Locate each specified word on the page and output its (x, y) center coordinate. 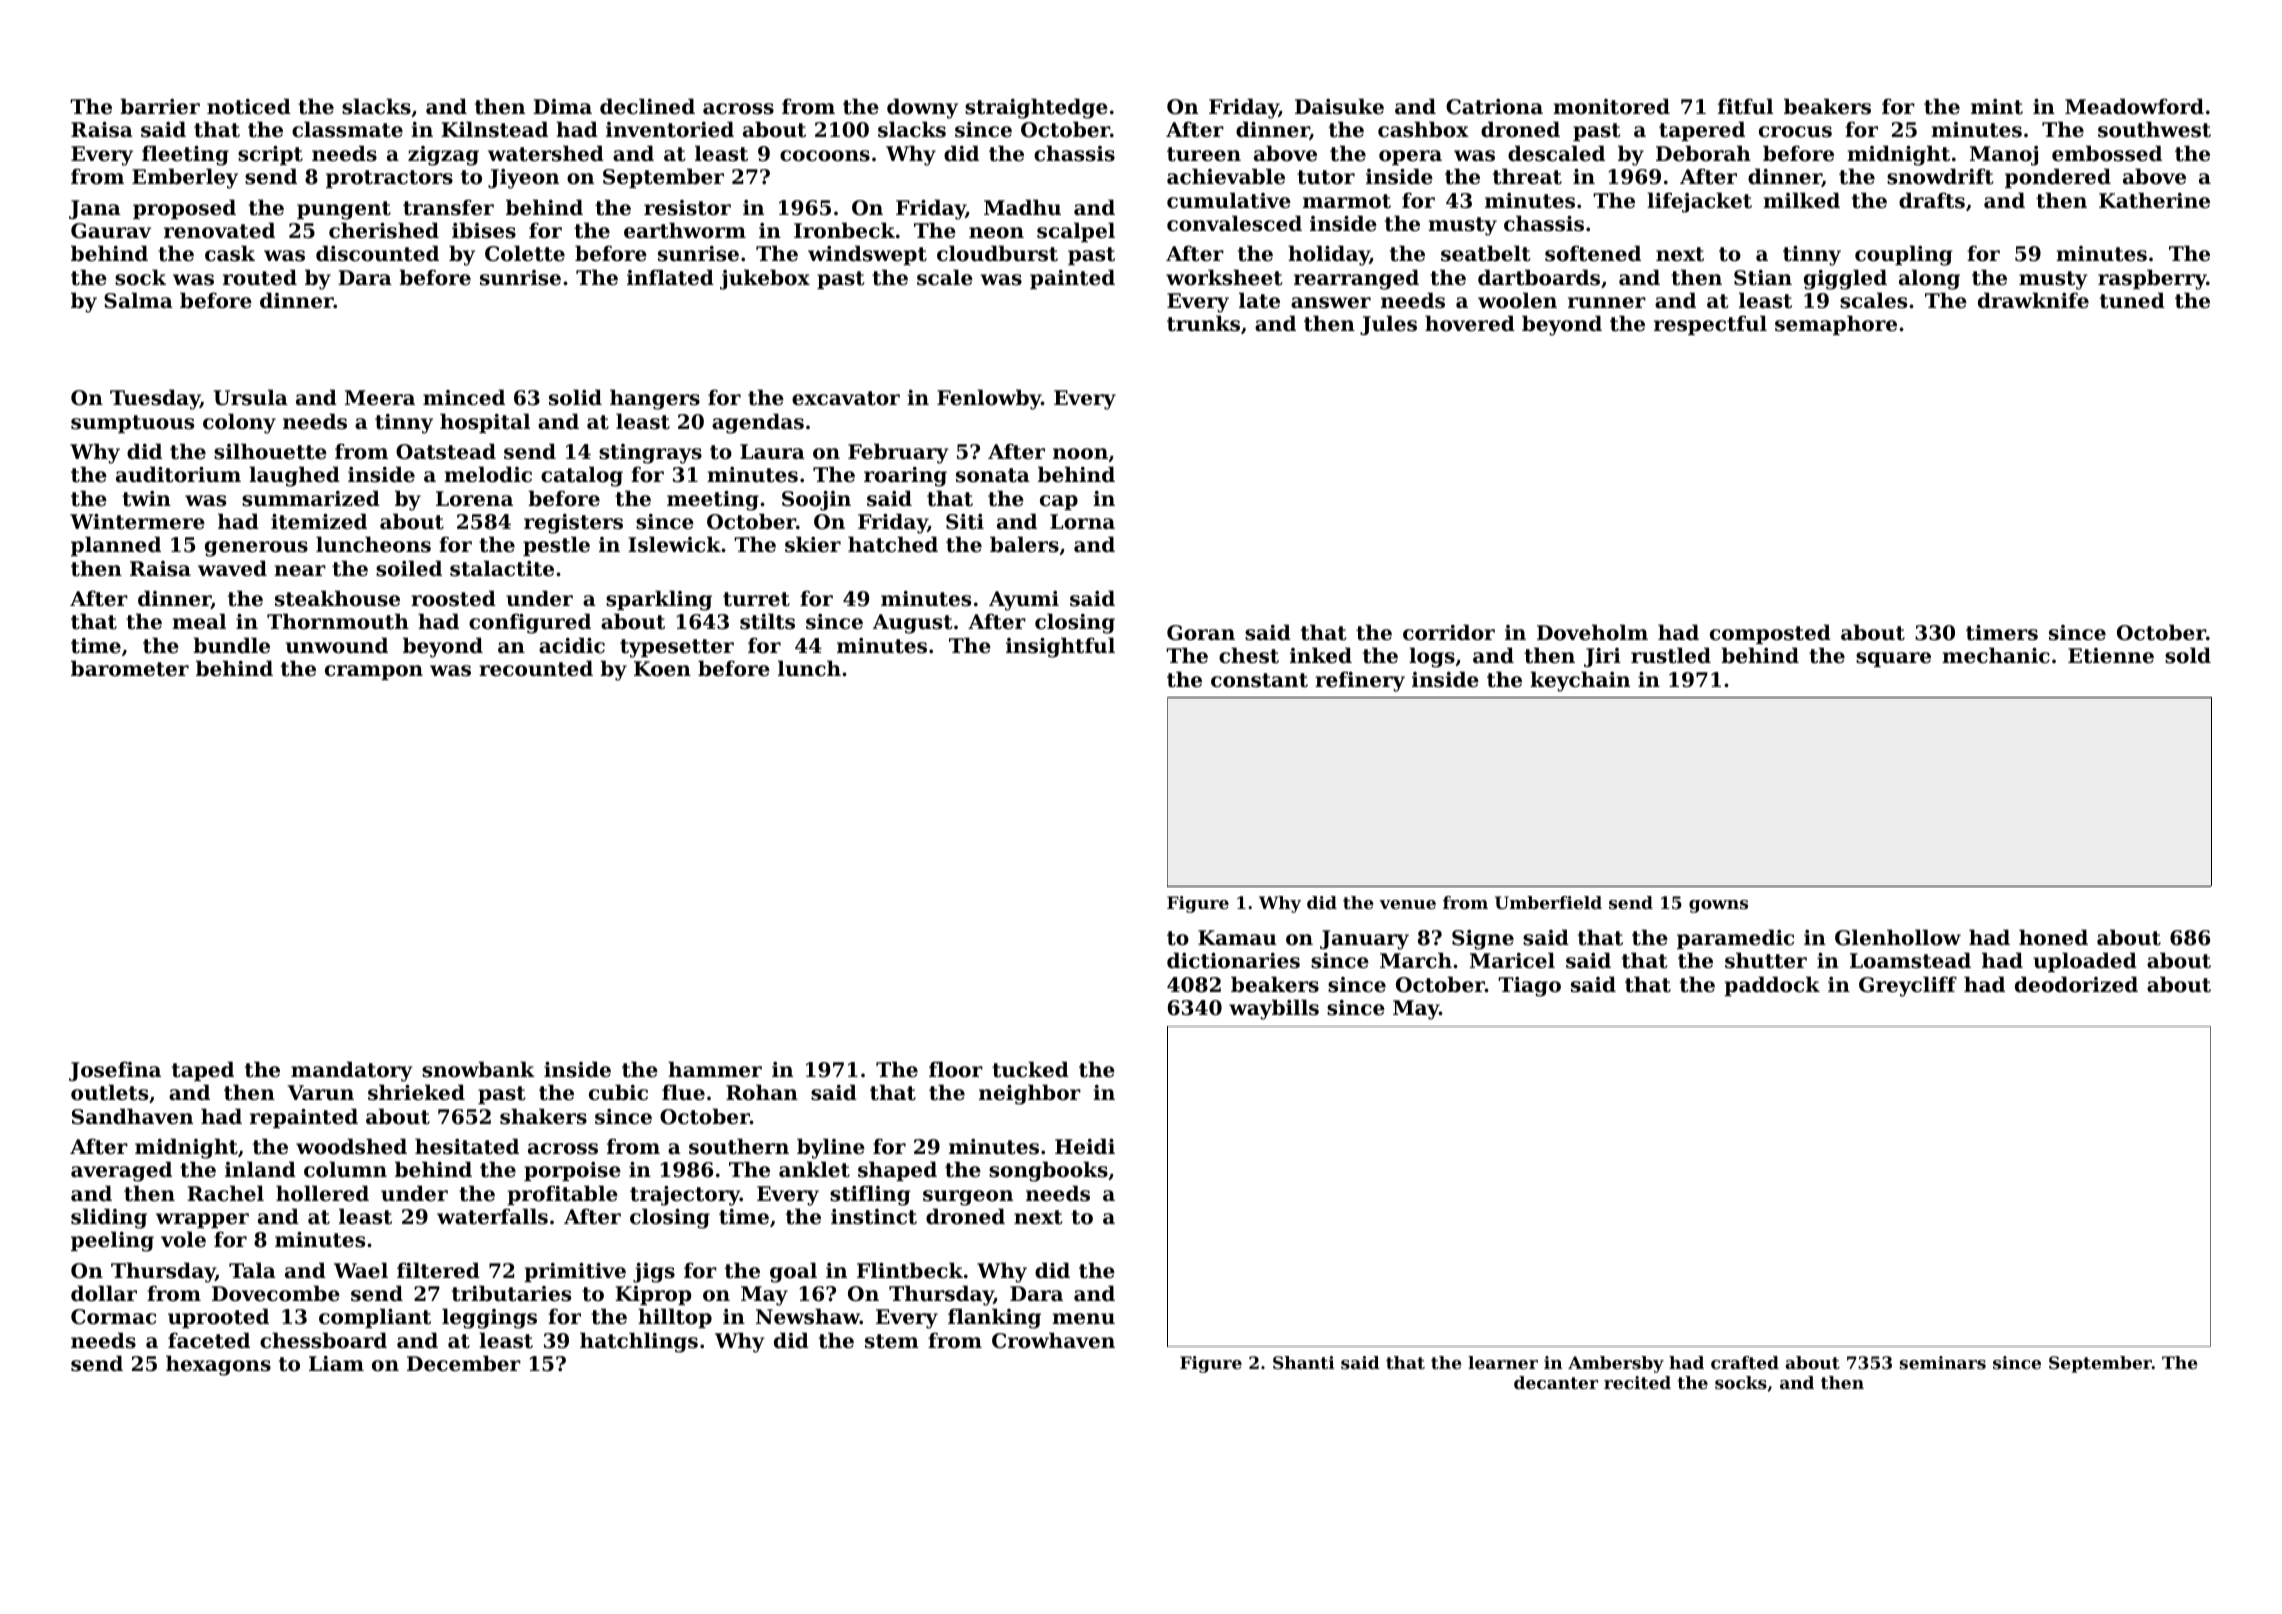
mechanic (1996, 655)
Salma (138, 300)
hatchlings (639, 1342)
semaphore (1836, 325)
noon (1080, 454)
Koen (662, 669)
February (898, 453)
